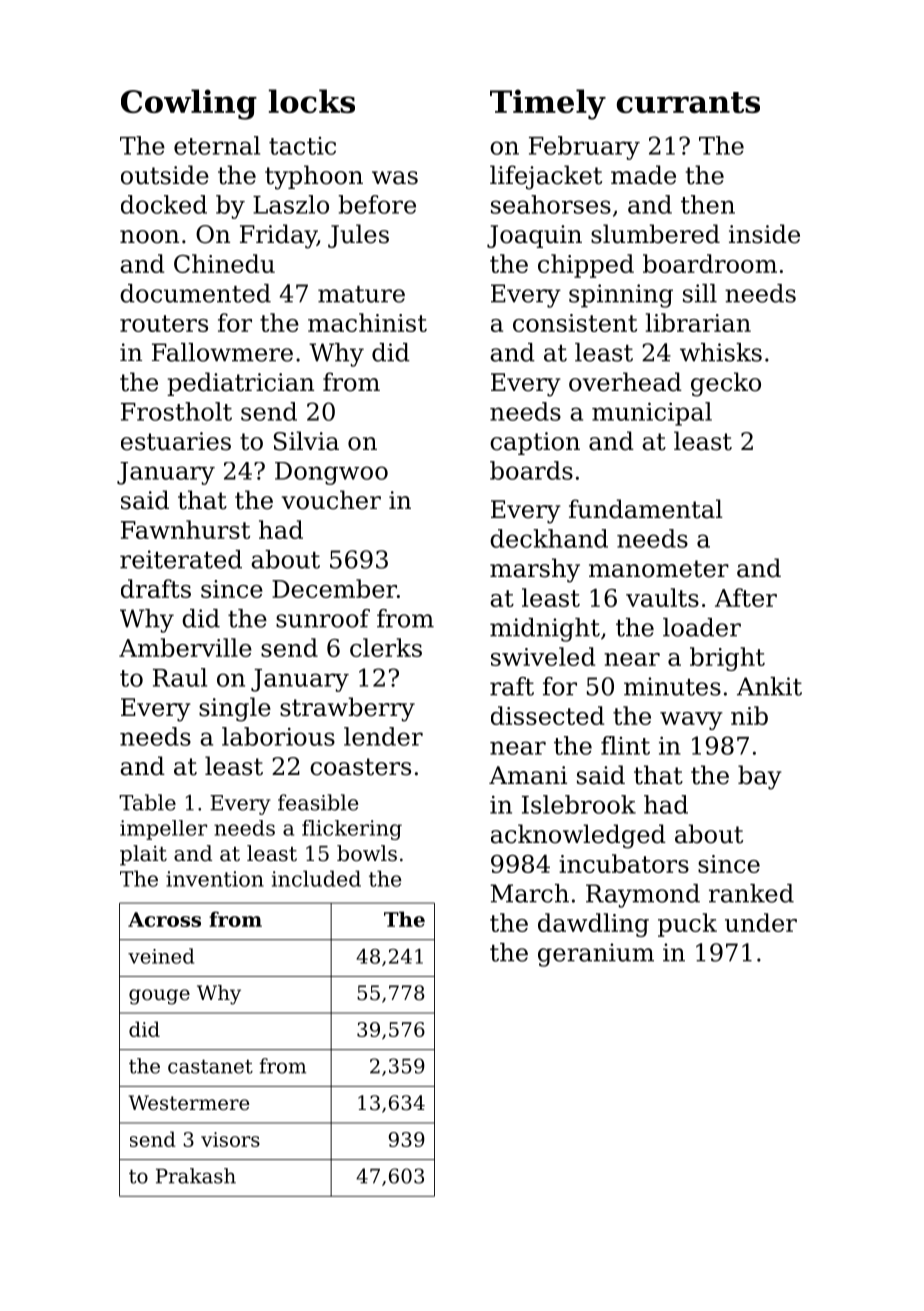 The image size is (924, 1311). I want to click on was, so click(395, 178).
